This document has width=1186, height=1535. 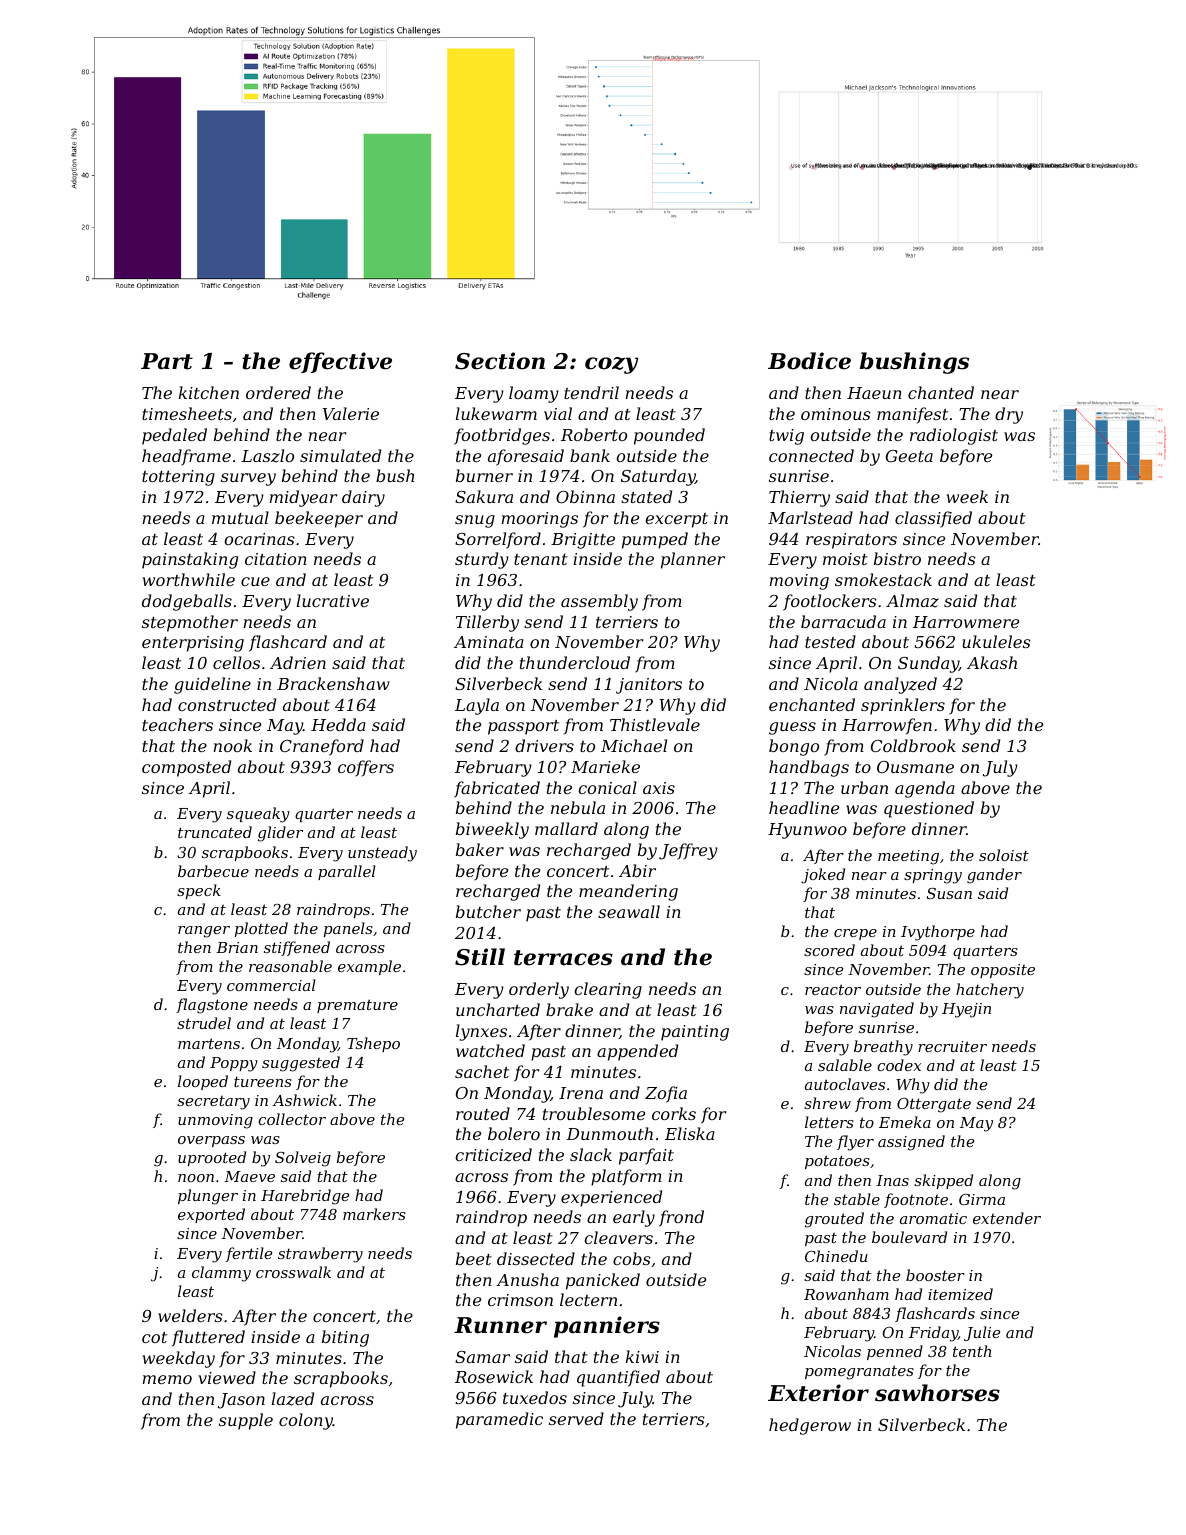 I want to click on Ottergate, so click(x=934, y=1105).
